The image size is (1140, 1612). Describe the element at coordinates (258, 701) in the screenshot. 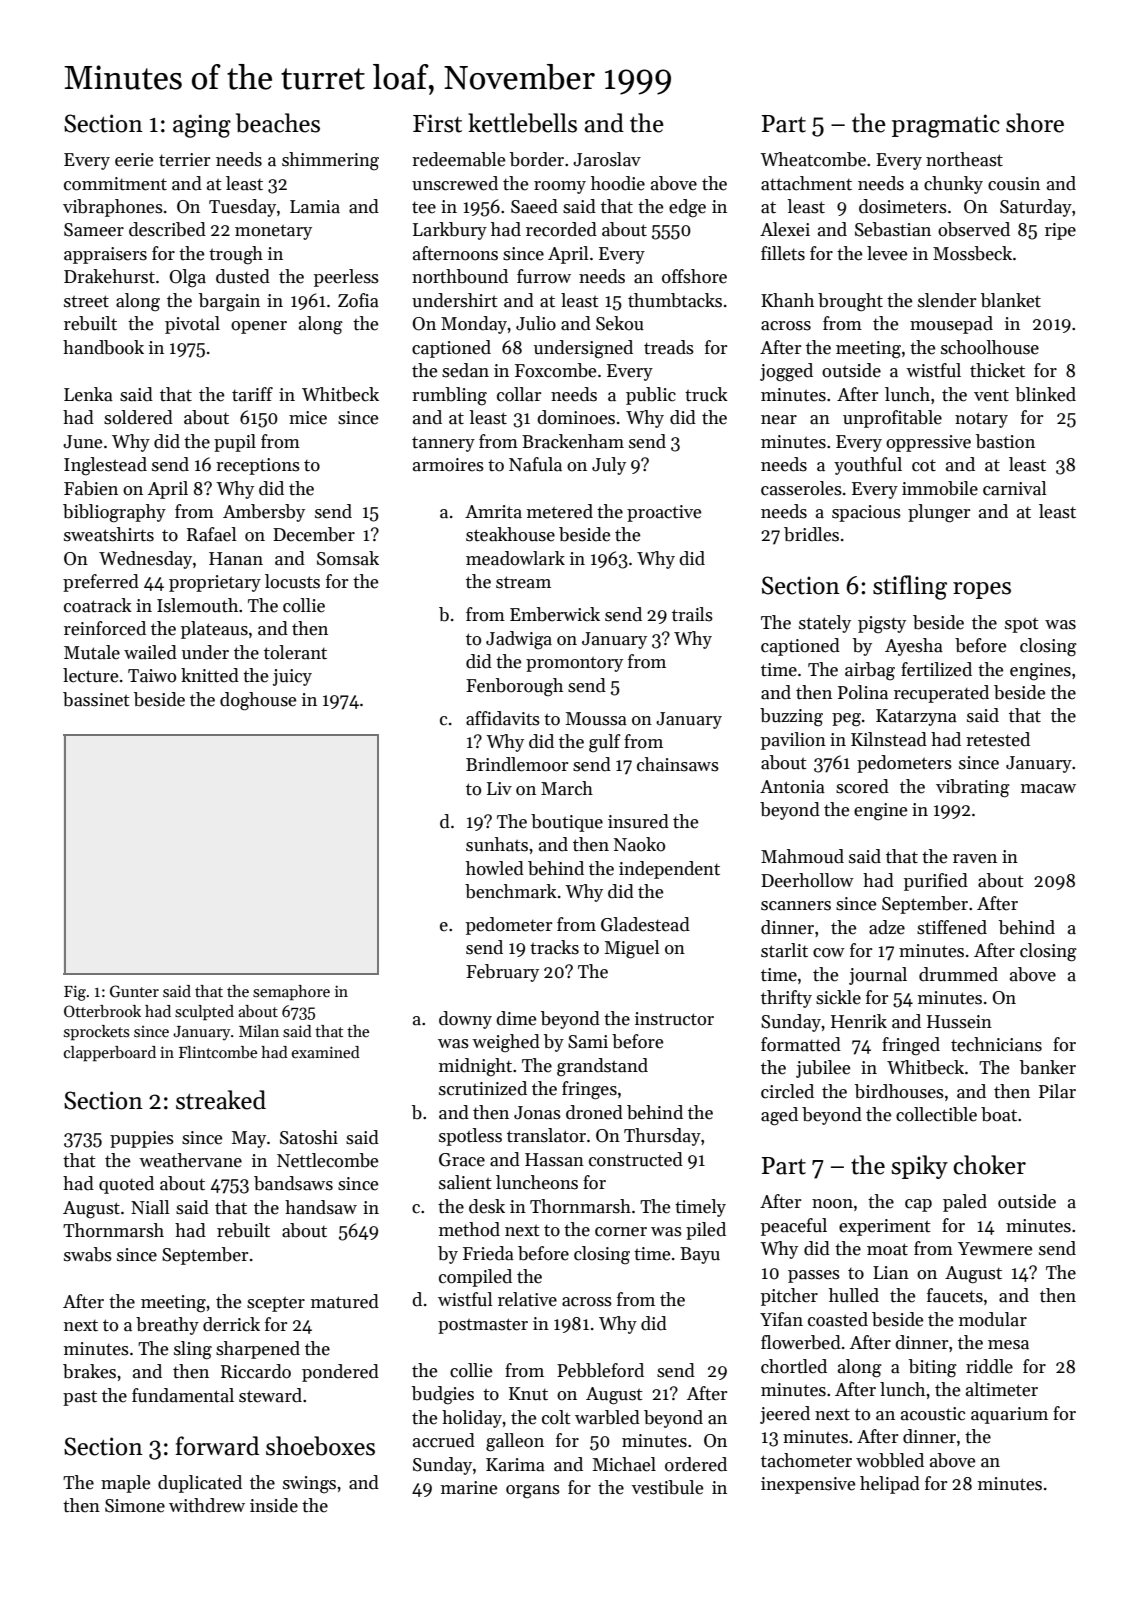

I see `doghouse` at that location.
